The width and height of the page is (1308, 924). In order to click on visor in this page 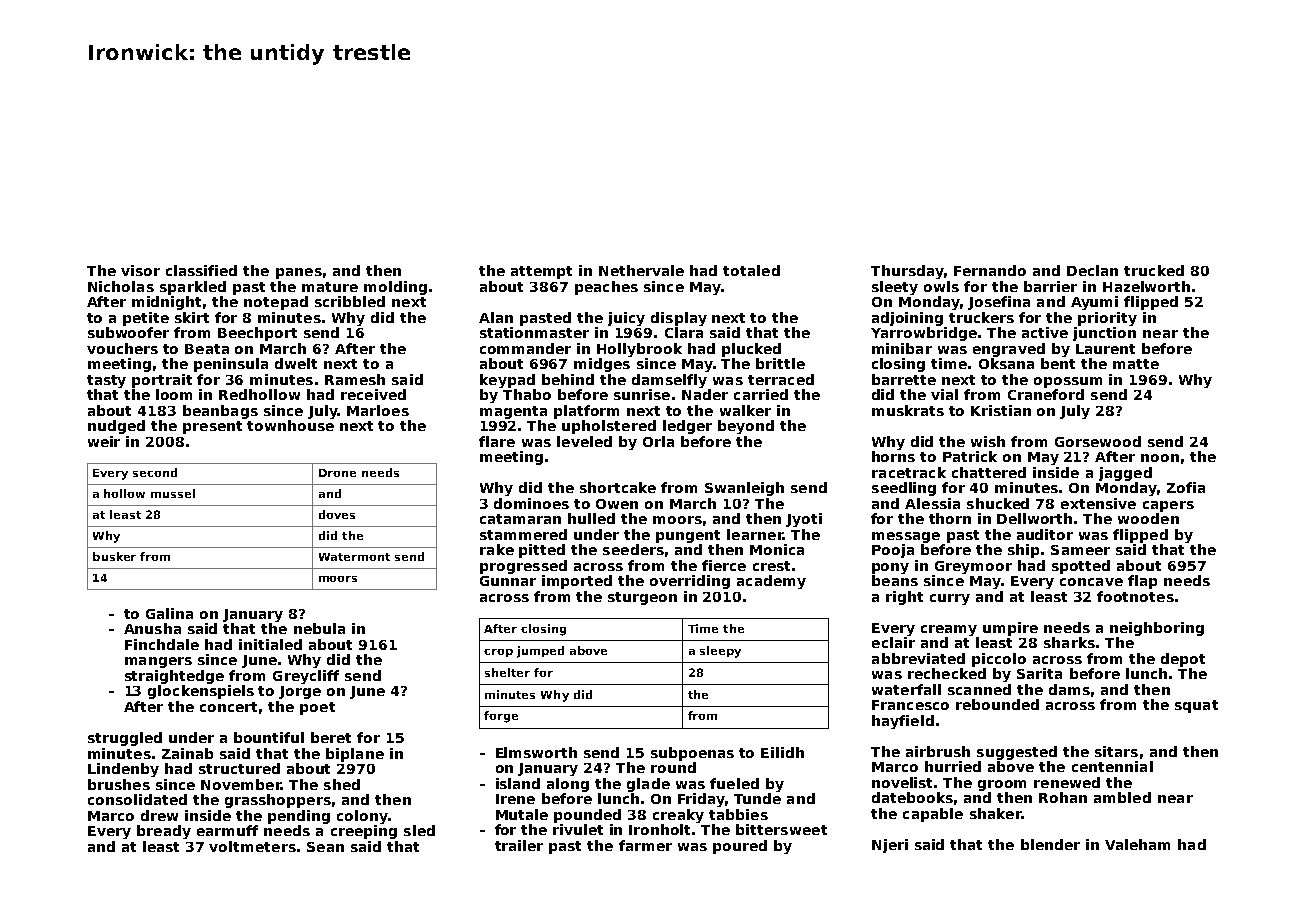, I will do `click(140, 270)`.
